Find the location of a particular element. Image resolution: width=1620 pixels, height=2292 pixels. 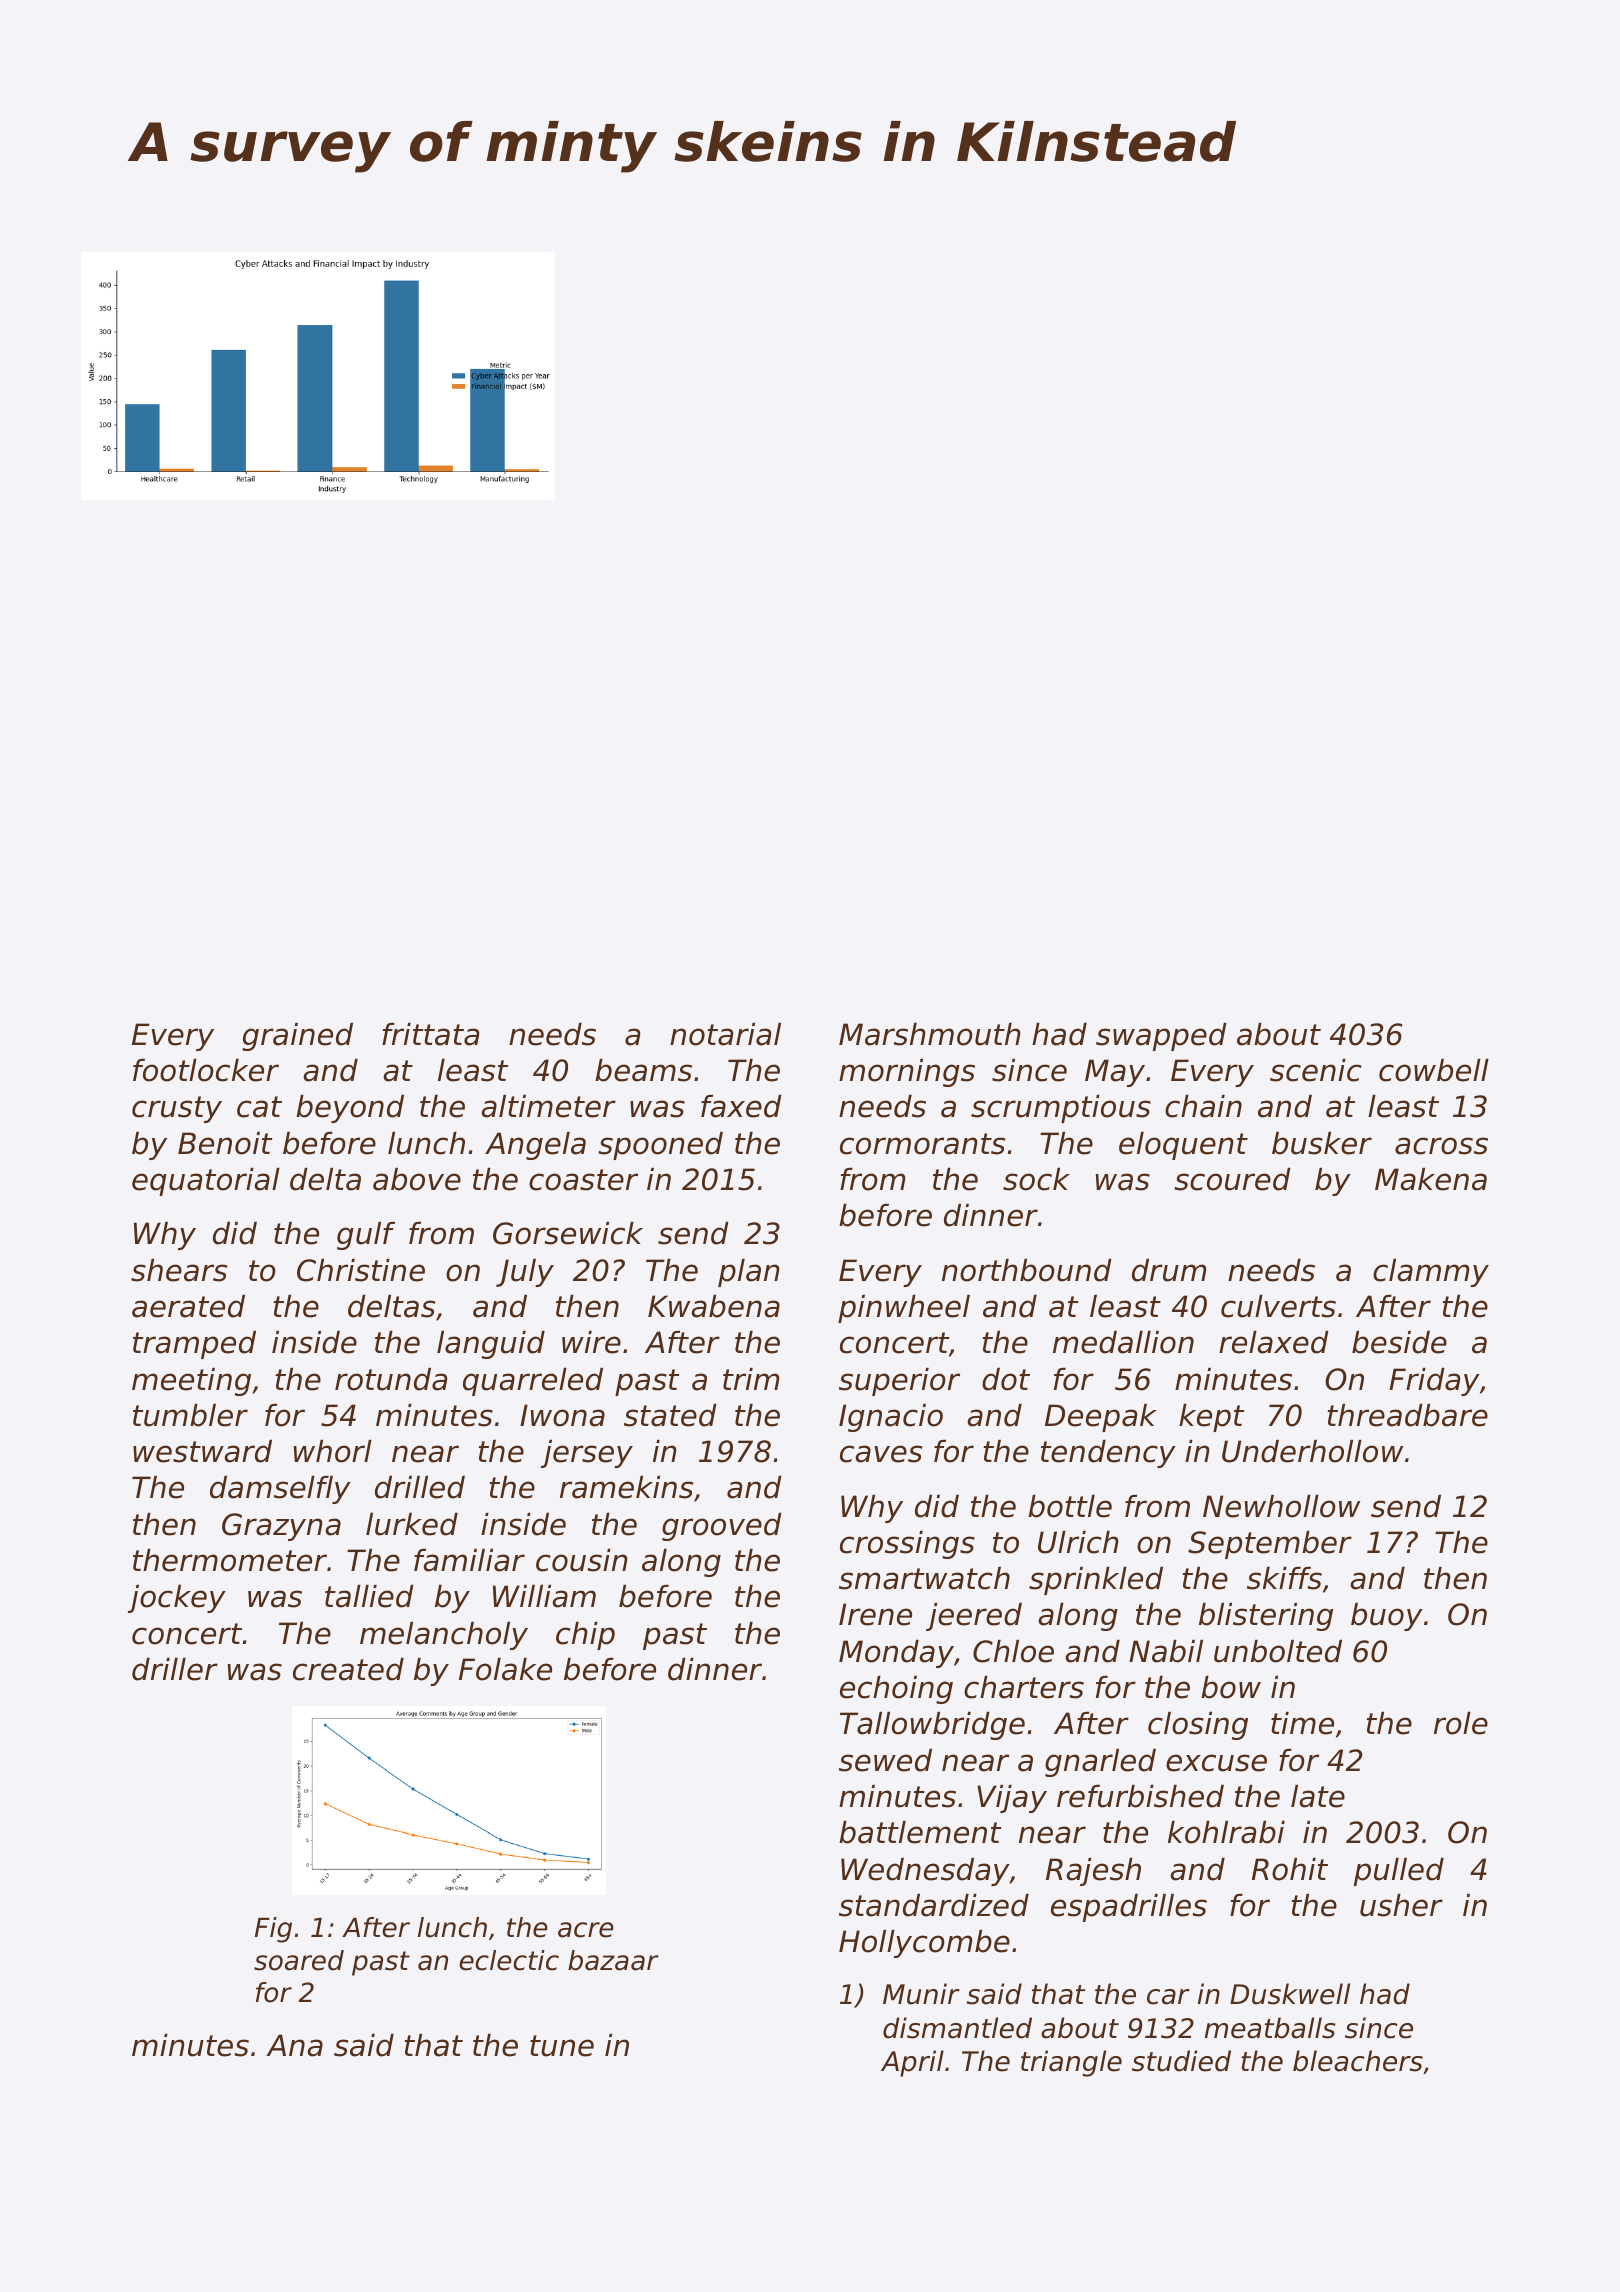

threadbare is located at coordinates (1407, 1415).
